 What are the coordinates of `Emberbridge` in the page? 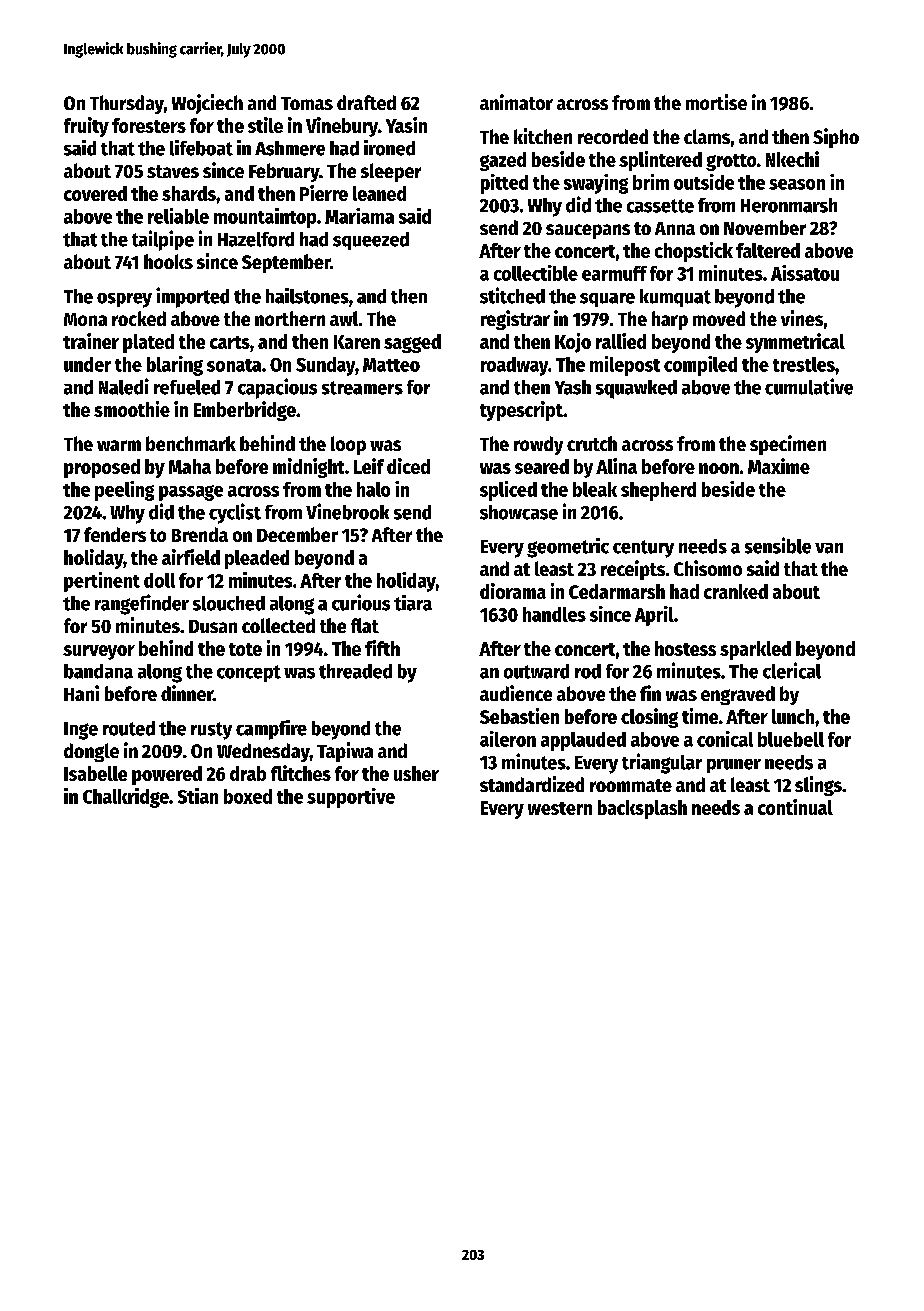 It's located at (245, 411).
